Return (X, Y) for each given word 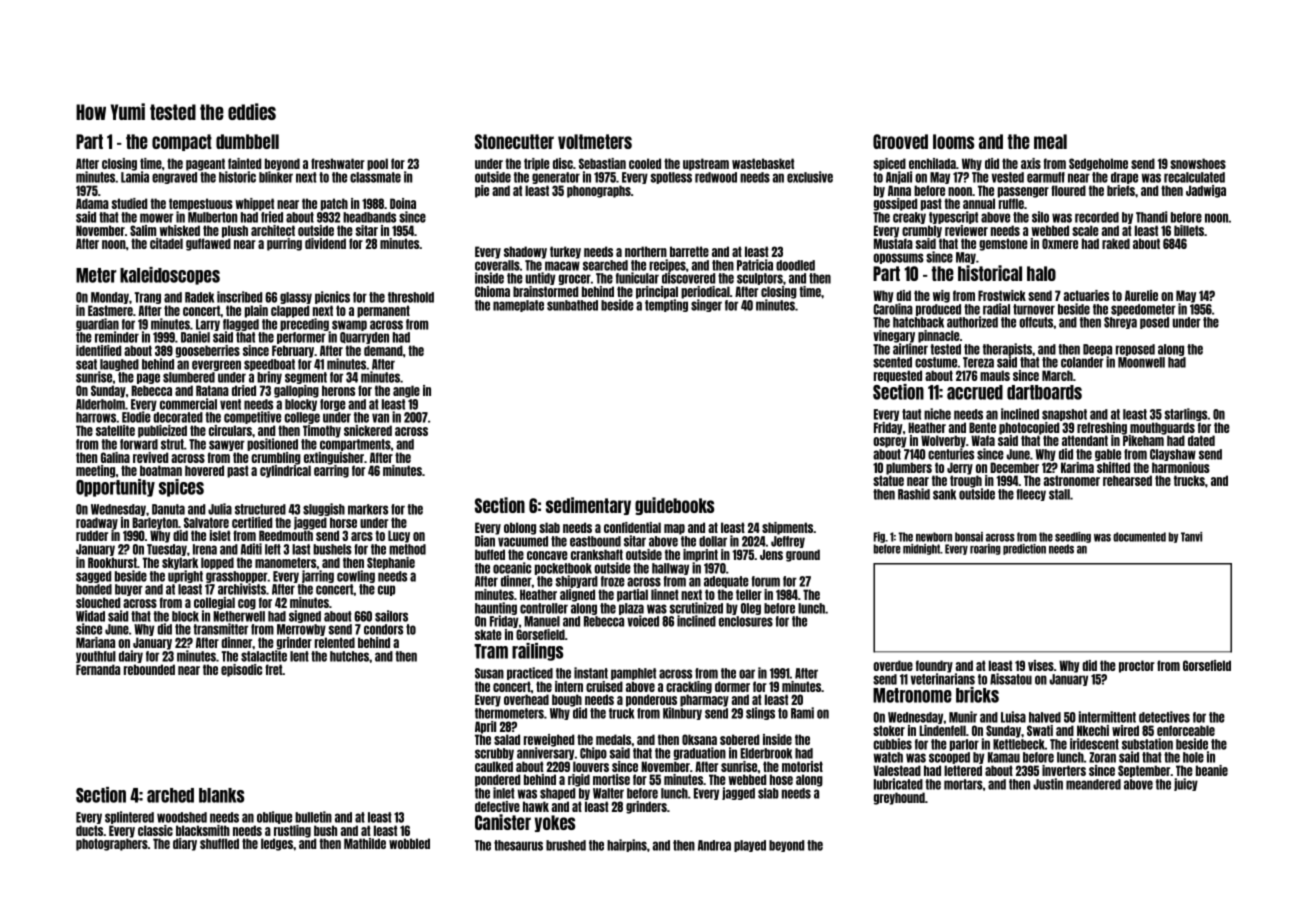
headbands (369, 217)
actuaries (1086, 295)
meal (1050, 141)
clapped (290, 311)
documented (1139, 537)
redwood (716, 177)
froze (613, 581)
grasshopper (237, 577)
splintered (129, 817)
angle (406, 391)
